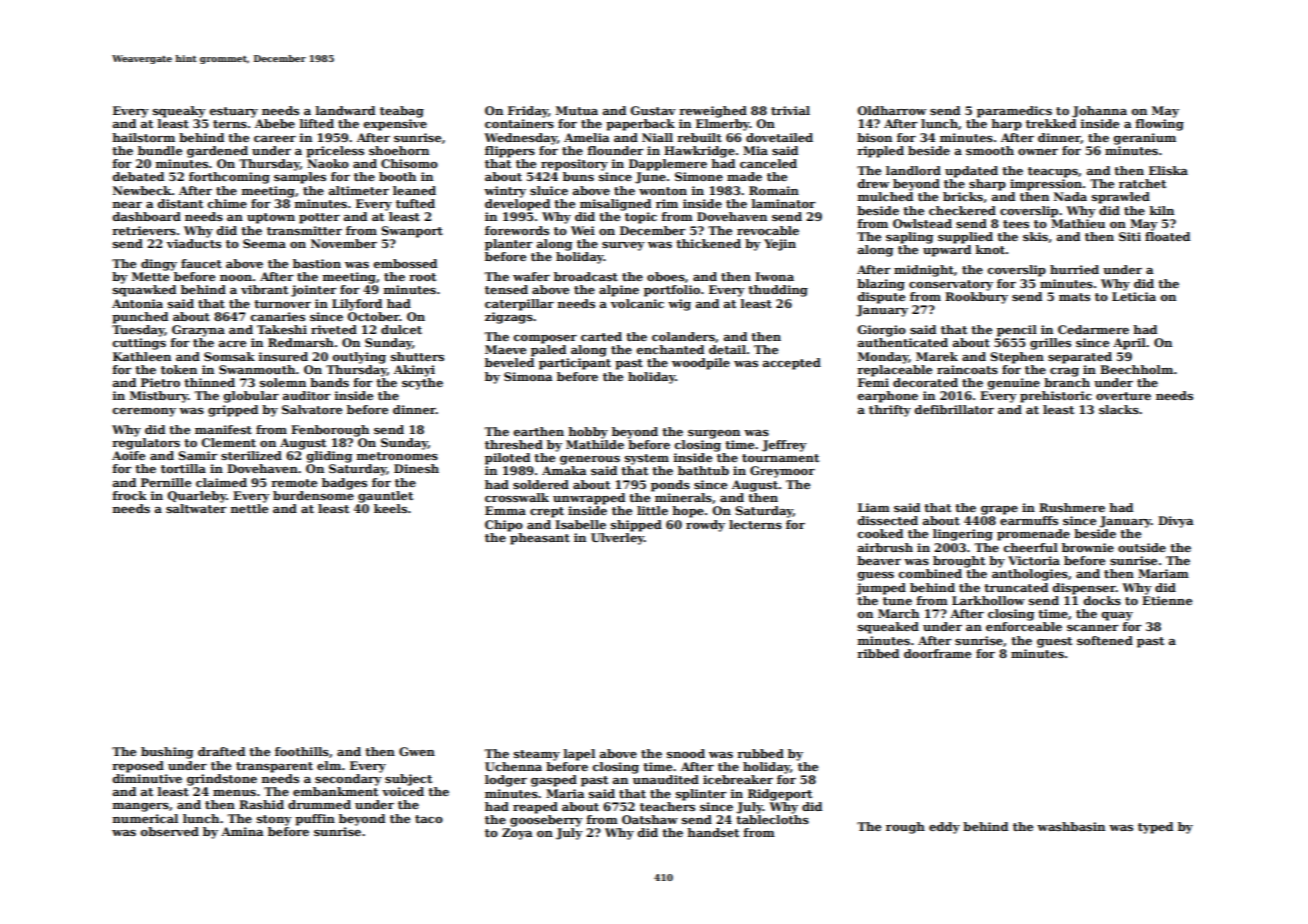 Image resolution: width=1308 pixels, height=924 pixels. Describe the element at coordinates (264, 243) in the page. I see `Seema` at that location.
